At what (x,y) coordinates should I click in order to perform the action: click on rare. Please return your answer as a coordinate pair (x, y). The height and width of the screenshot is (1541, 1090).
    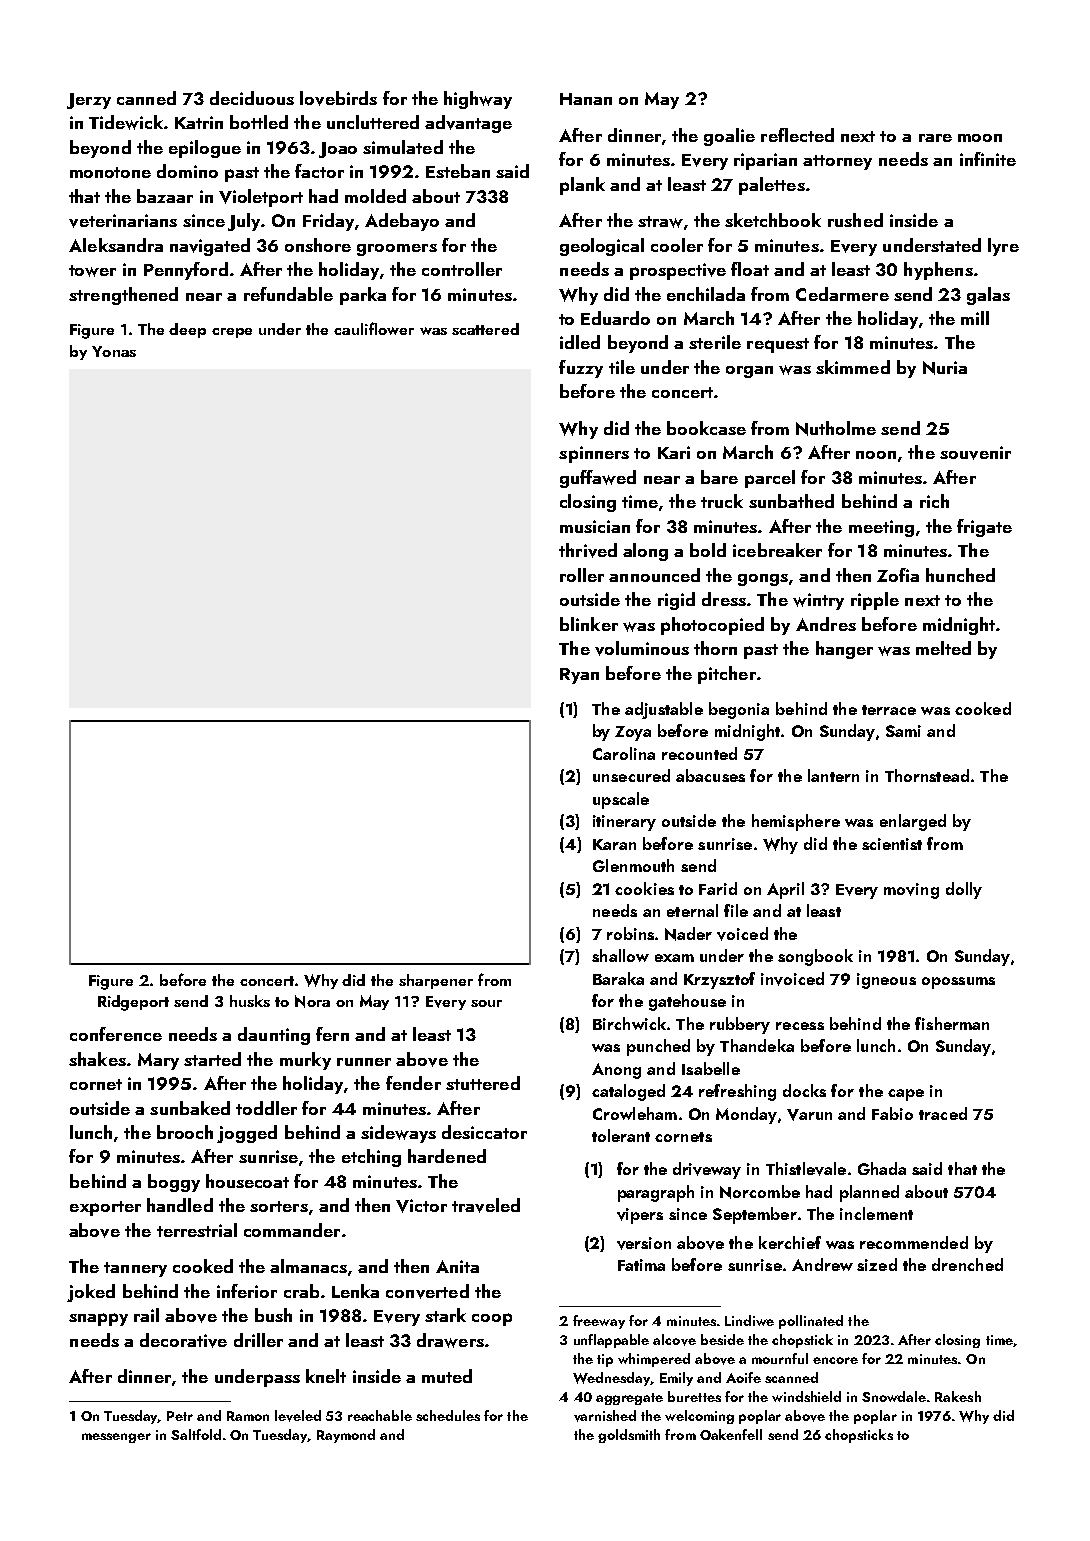
    Looking at the image, I should click on (935, 138).
